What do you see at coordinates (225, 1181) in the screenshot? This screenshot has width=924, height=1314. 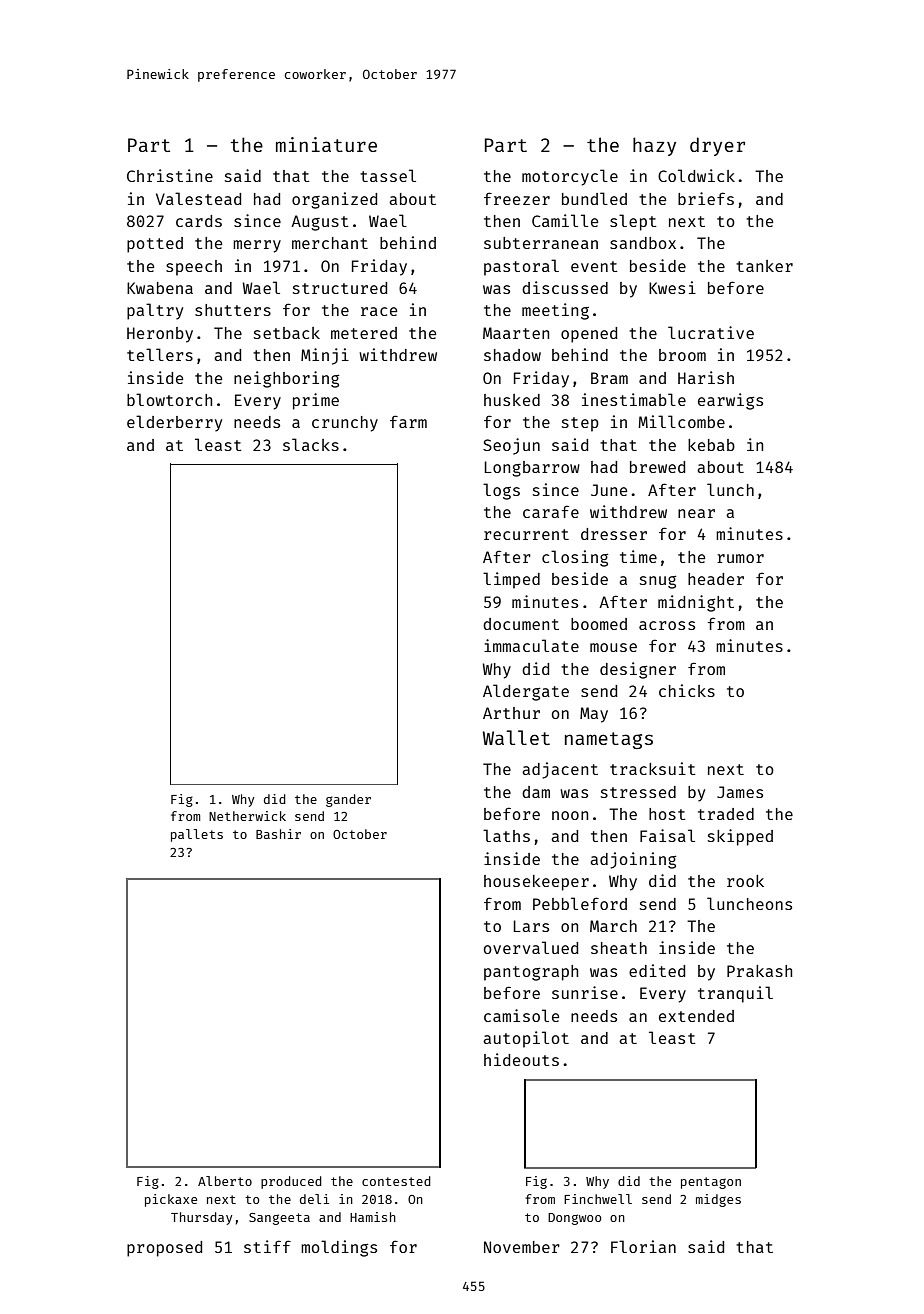 I see `Alberto` at bounding box center [225, 1181].
